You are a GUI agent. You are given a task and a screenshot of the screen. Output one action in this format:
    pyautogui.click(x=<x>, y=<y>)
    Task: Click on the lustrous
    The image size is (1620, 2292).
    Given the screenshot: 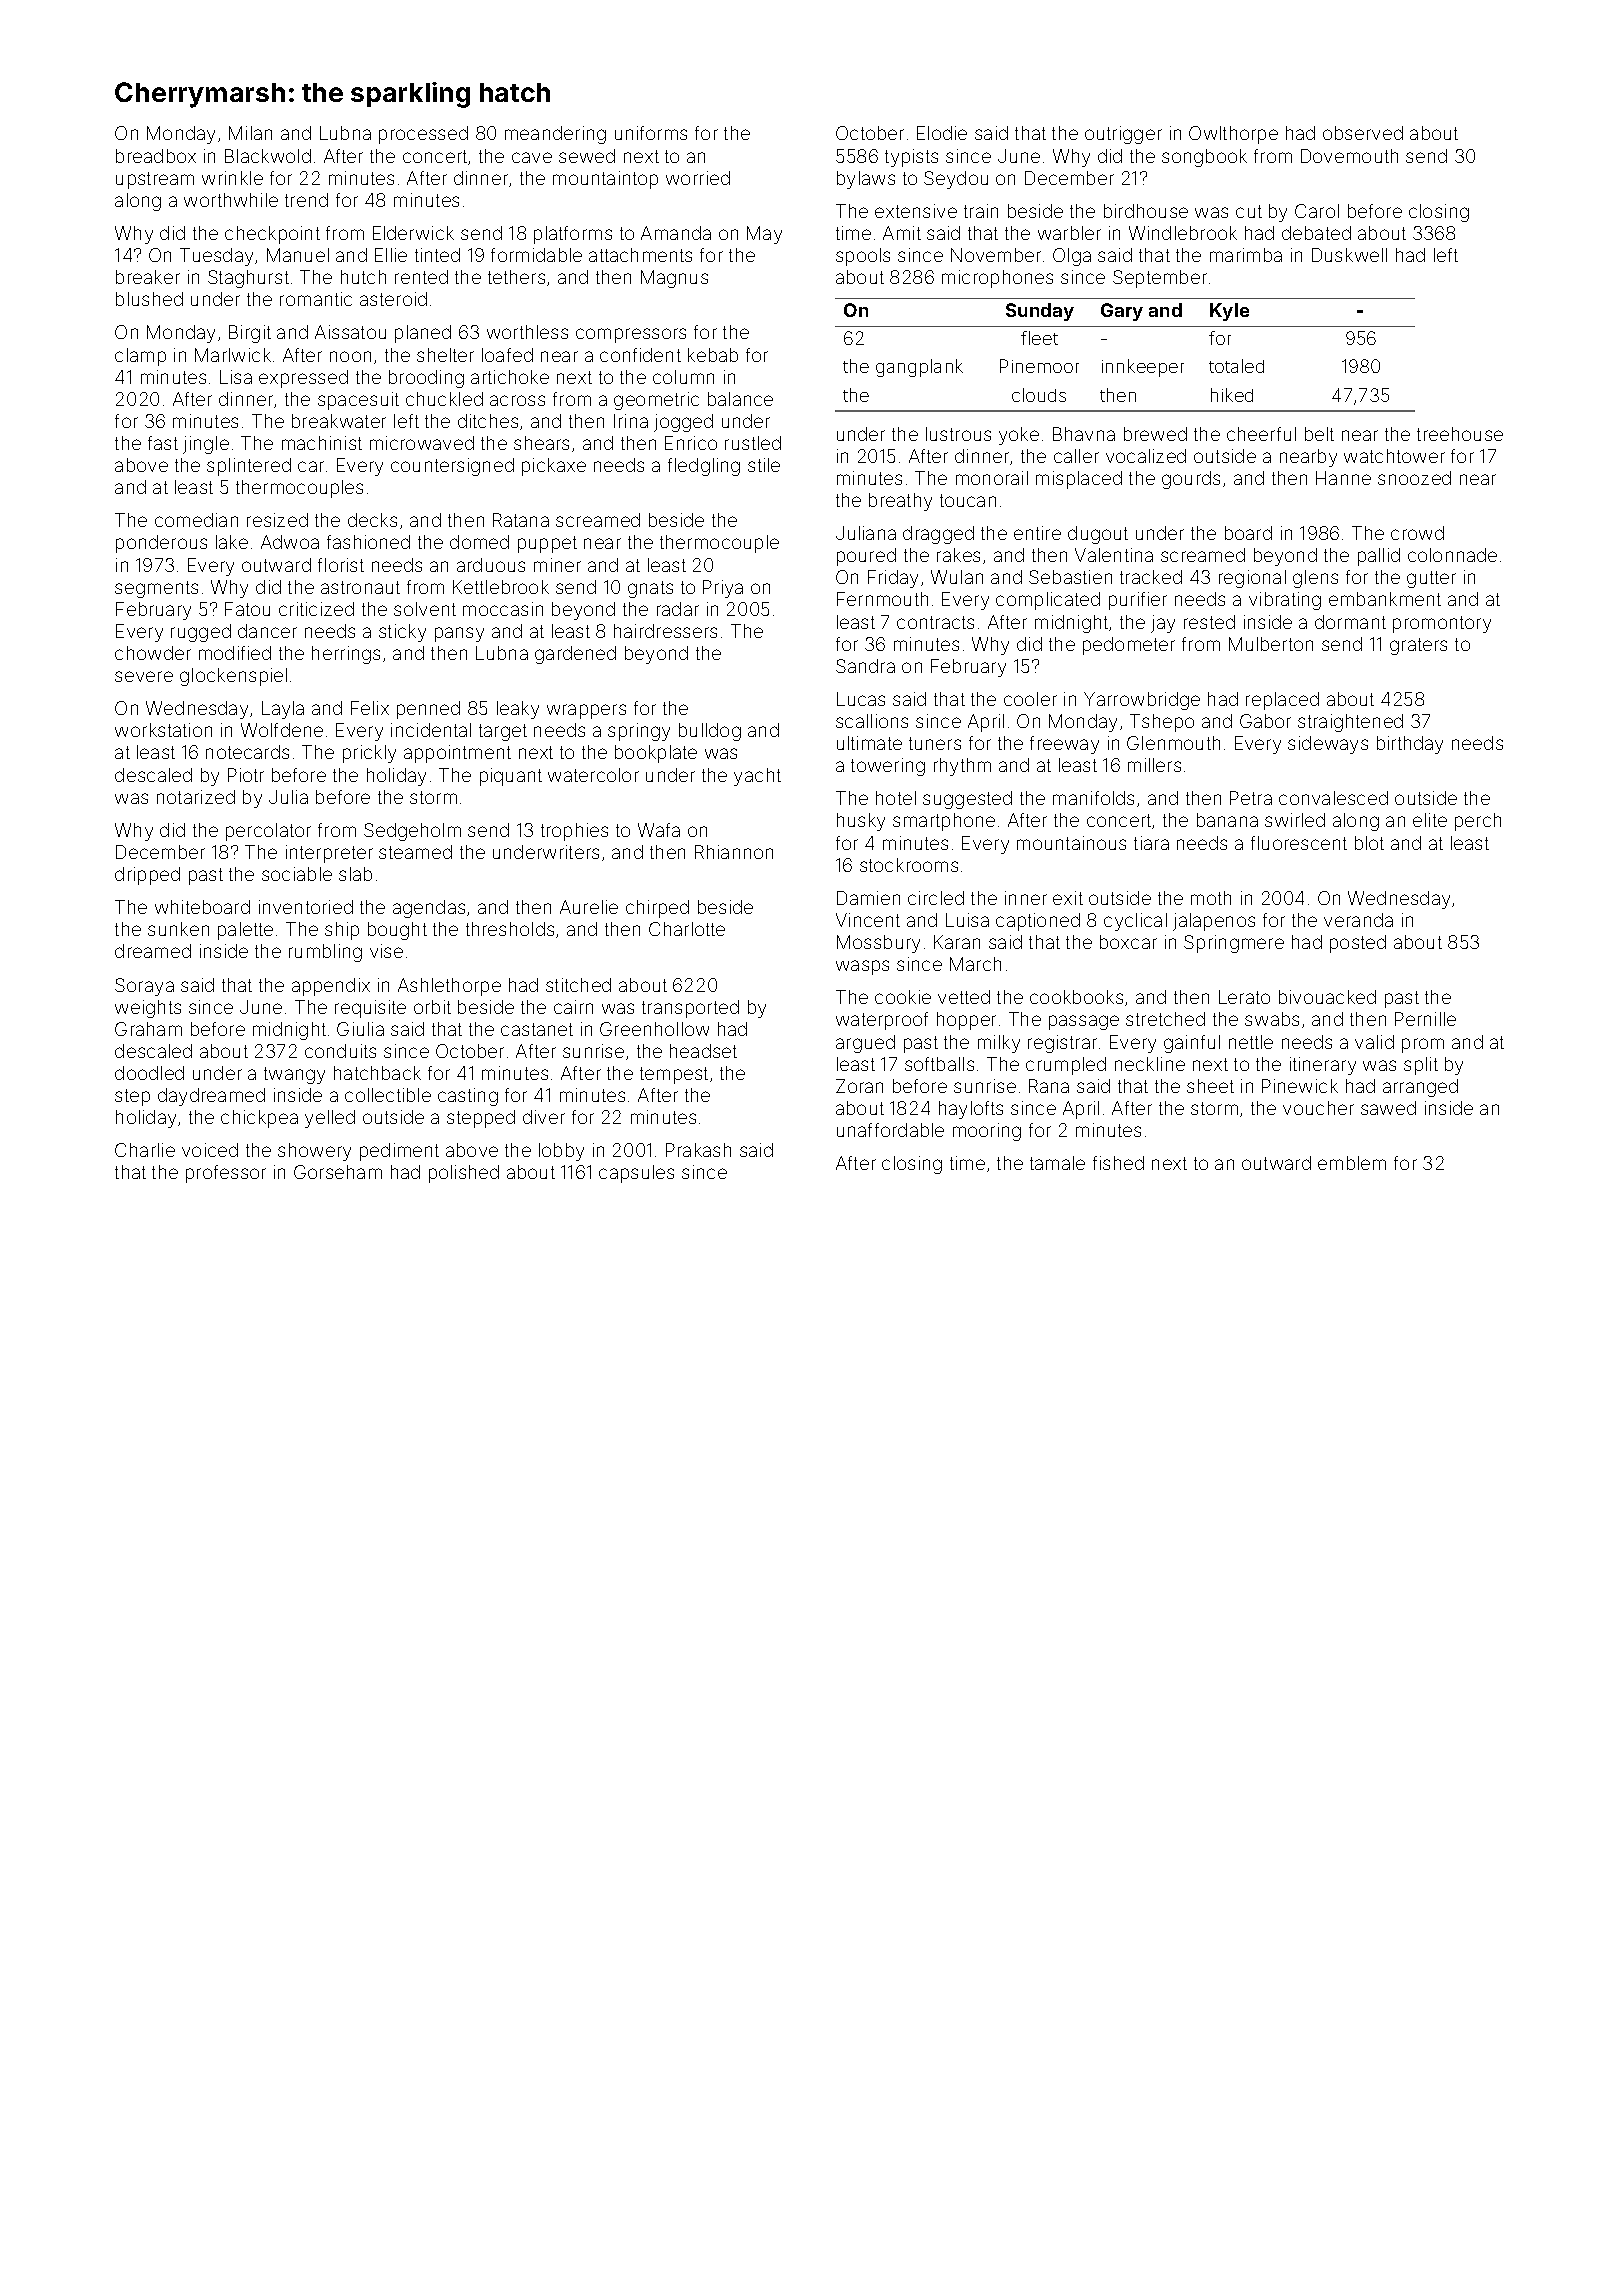 What is the action you would take?
    pyautogui.click(x=958, y=434)
